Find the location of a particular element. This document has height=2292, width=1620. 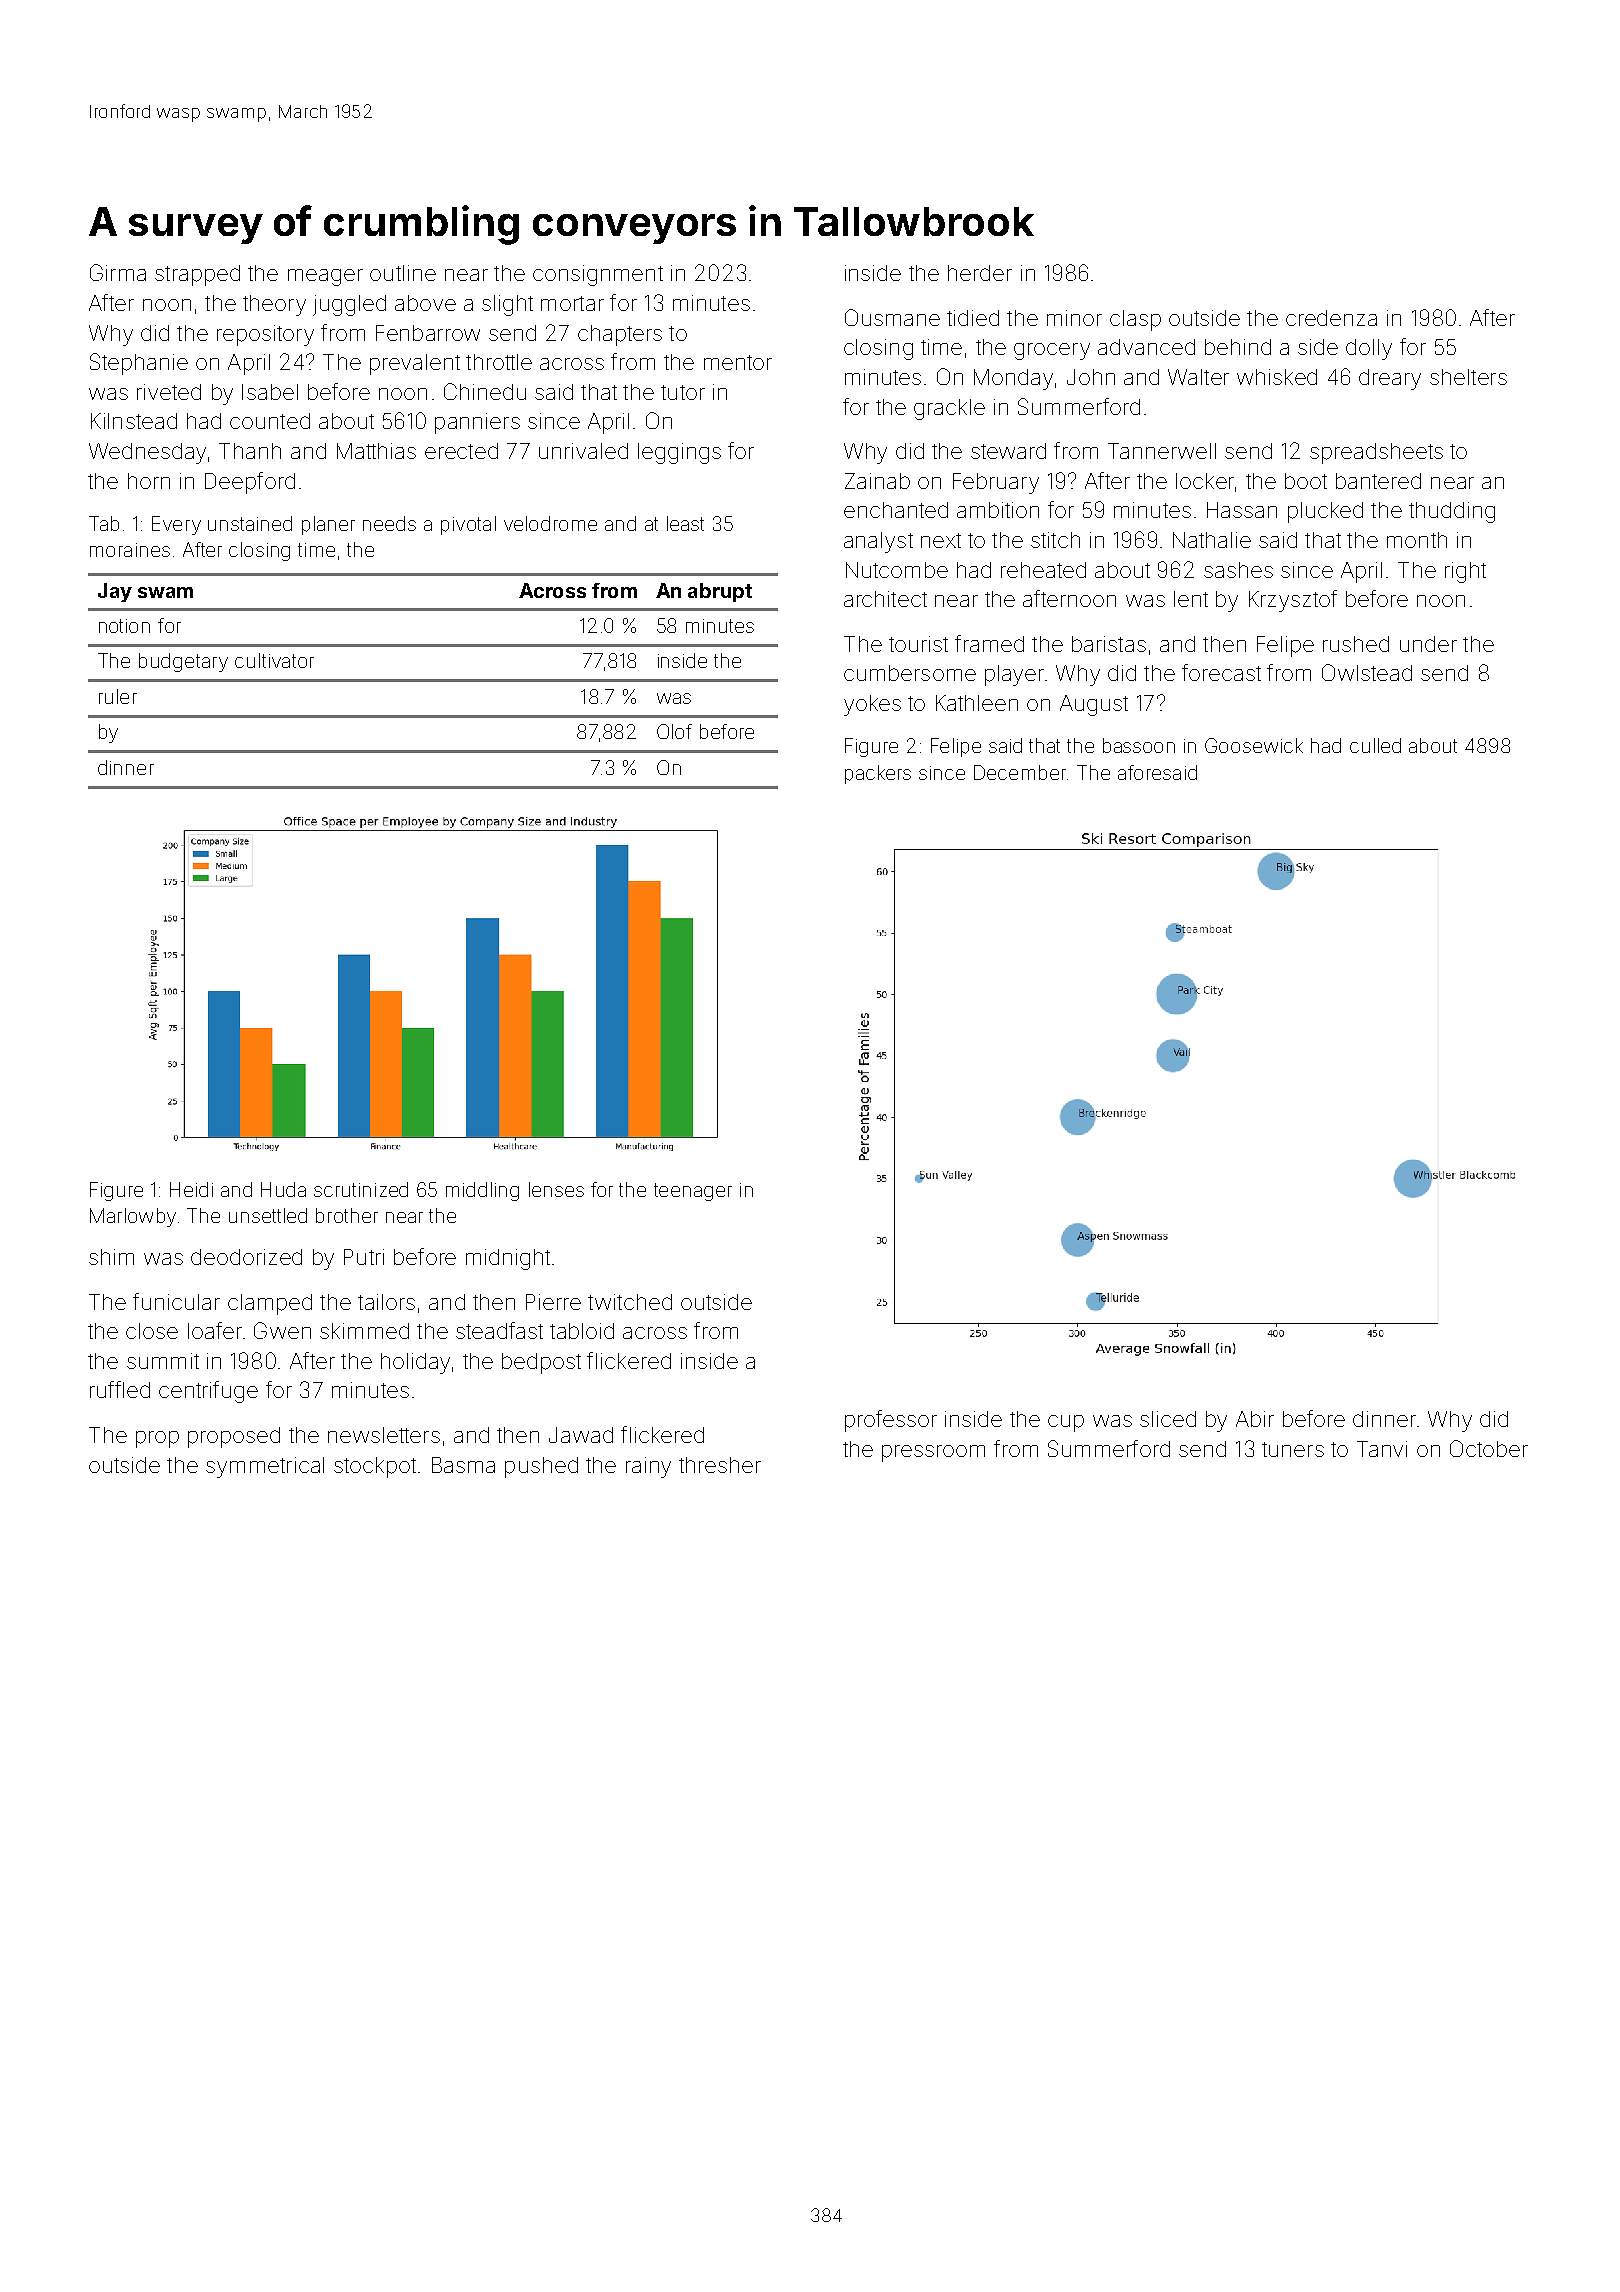

ruler is located at coordinates (118, 696).
